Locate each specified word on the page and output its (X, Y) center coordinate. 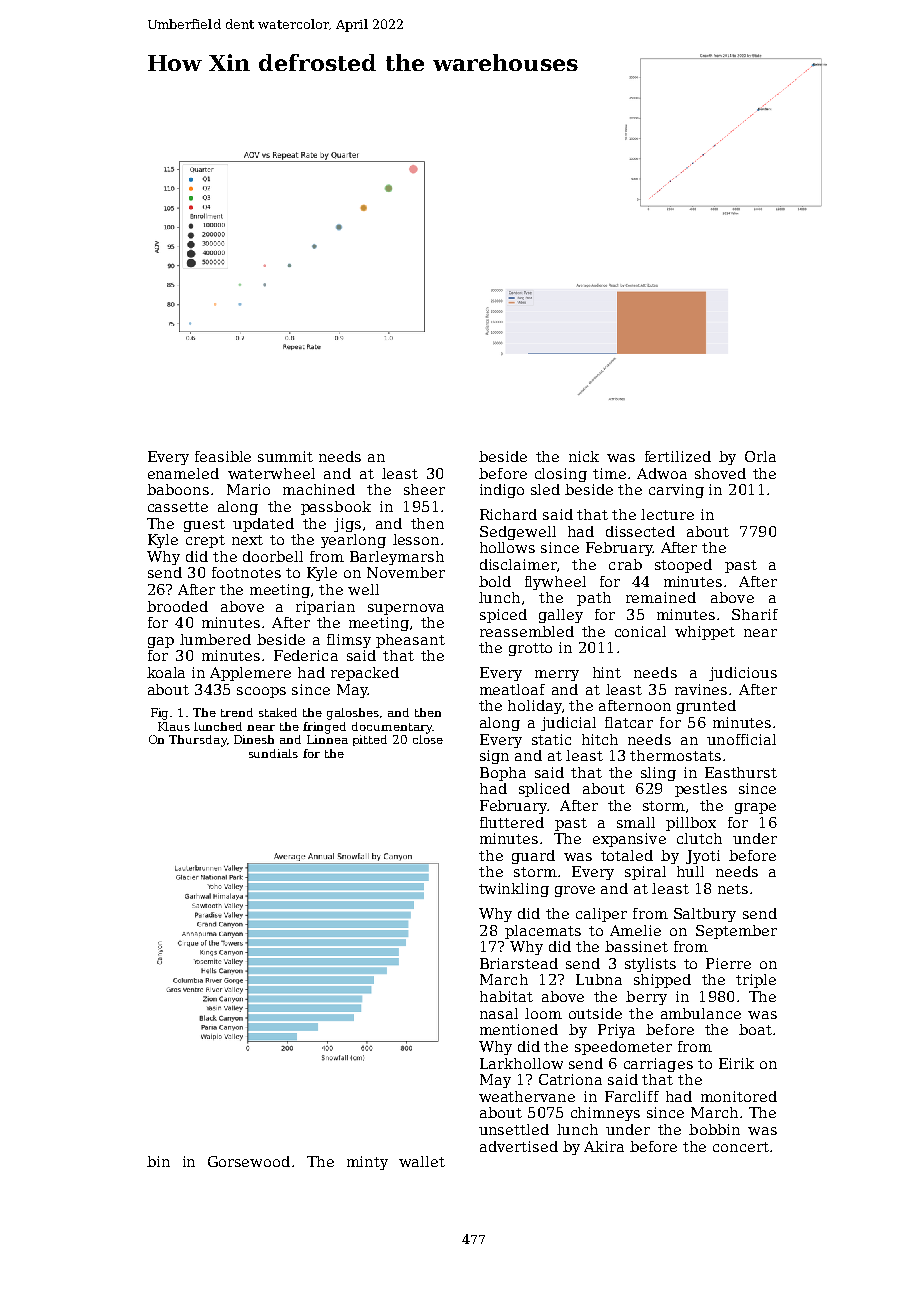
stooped (683, 566)
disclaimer (518, 564)
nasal (499, 1013)
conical (640, 631)
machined (319, 489)
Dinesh (254, 739)
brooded (177, 606)
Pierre (728, 963)
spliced (544, 790)
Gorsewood (249, 1161)
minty (367, 1163)
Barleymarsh (397, 558)
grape (755, 808)
